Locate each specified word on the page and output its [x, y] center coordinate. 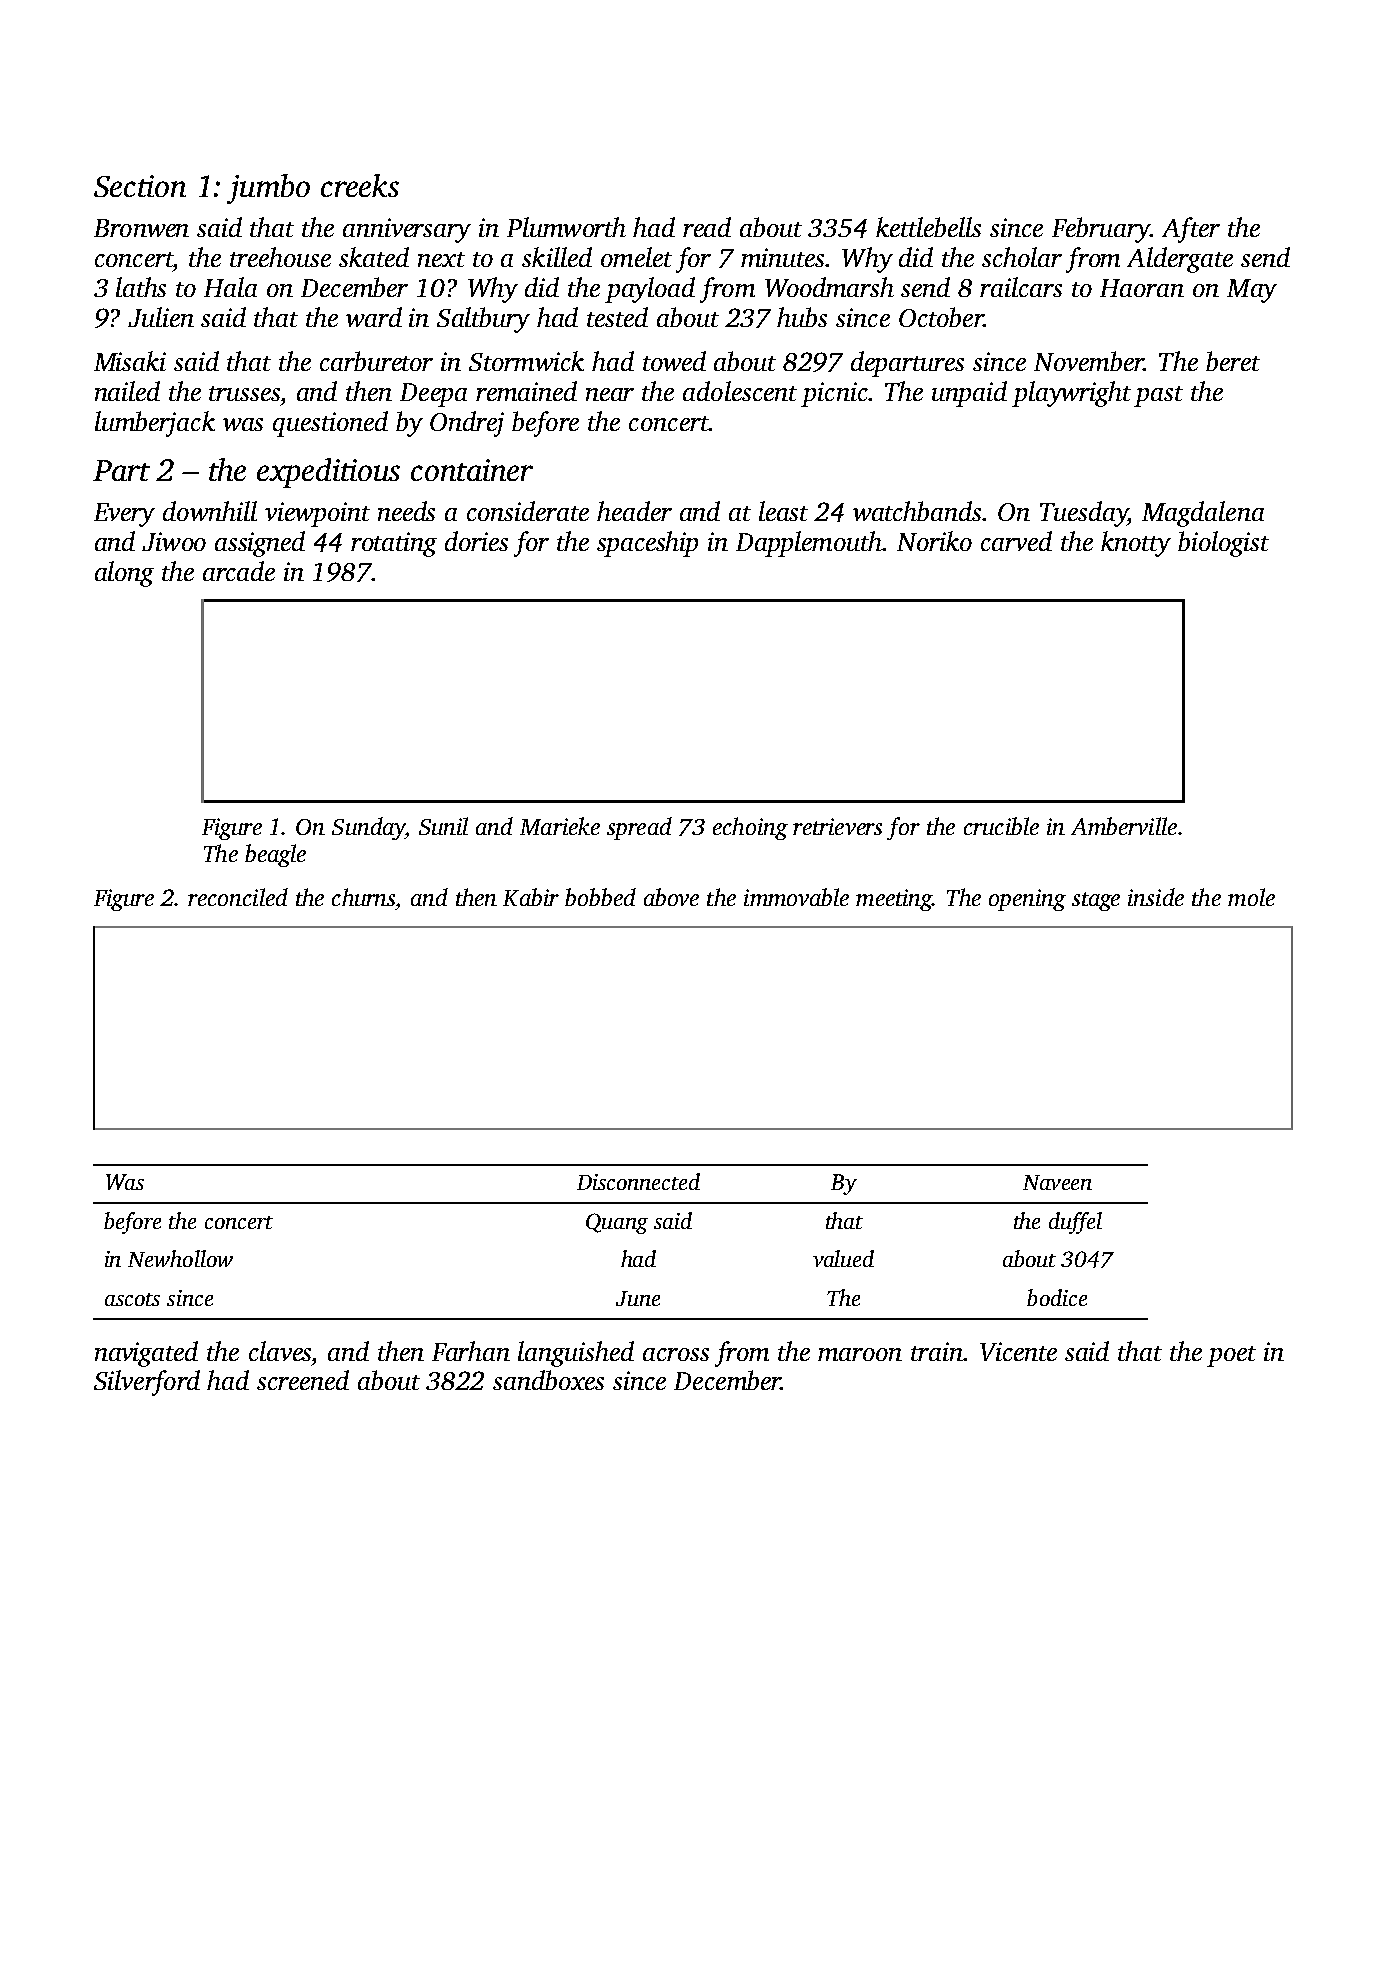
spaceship [647, 544]
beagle [275, 855]
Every [124, 515]
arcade [239, 571]
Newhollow [180, 1258]
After [1191, 230]
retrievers [837, 826]
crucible [1001, 826]
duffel [1075, 1223]
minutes [782, 257]
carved [1016, 541]
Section [140, 186]
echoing [750, 828]
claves [280, 1351]
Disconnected [638, 1181]
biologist [1223, 544]
